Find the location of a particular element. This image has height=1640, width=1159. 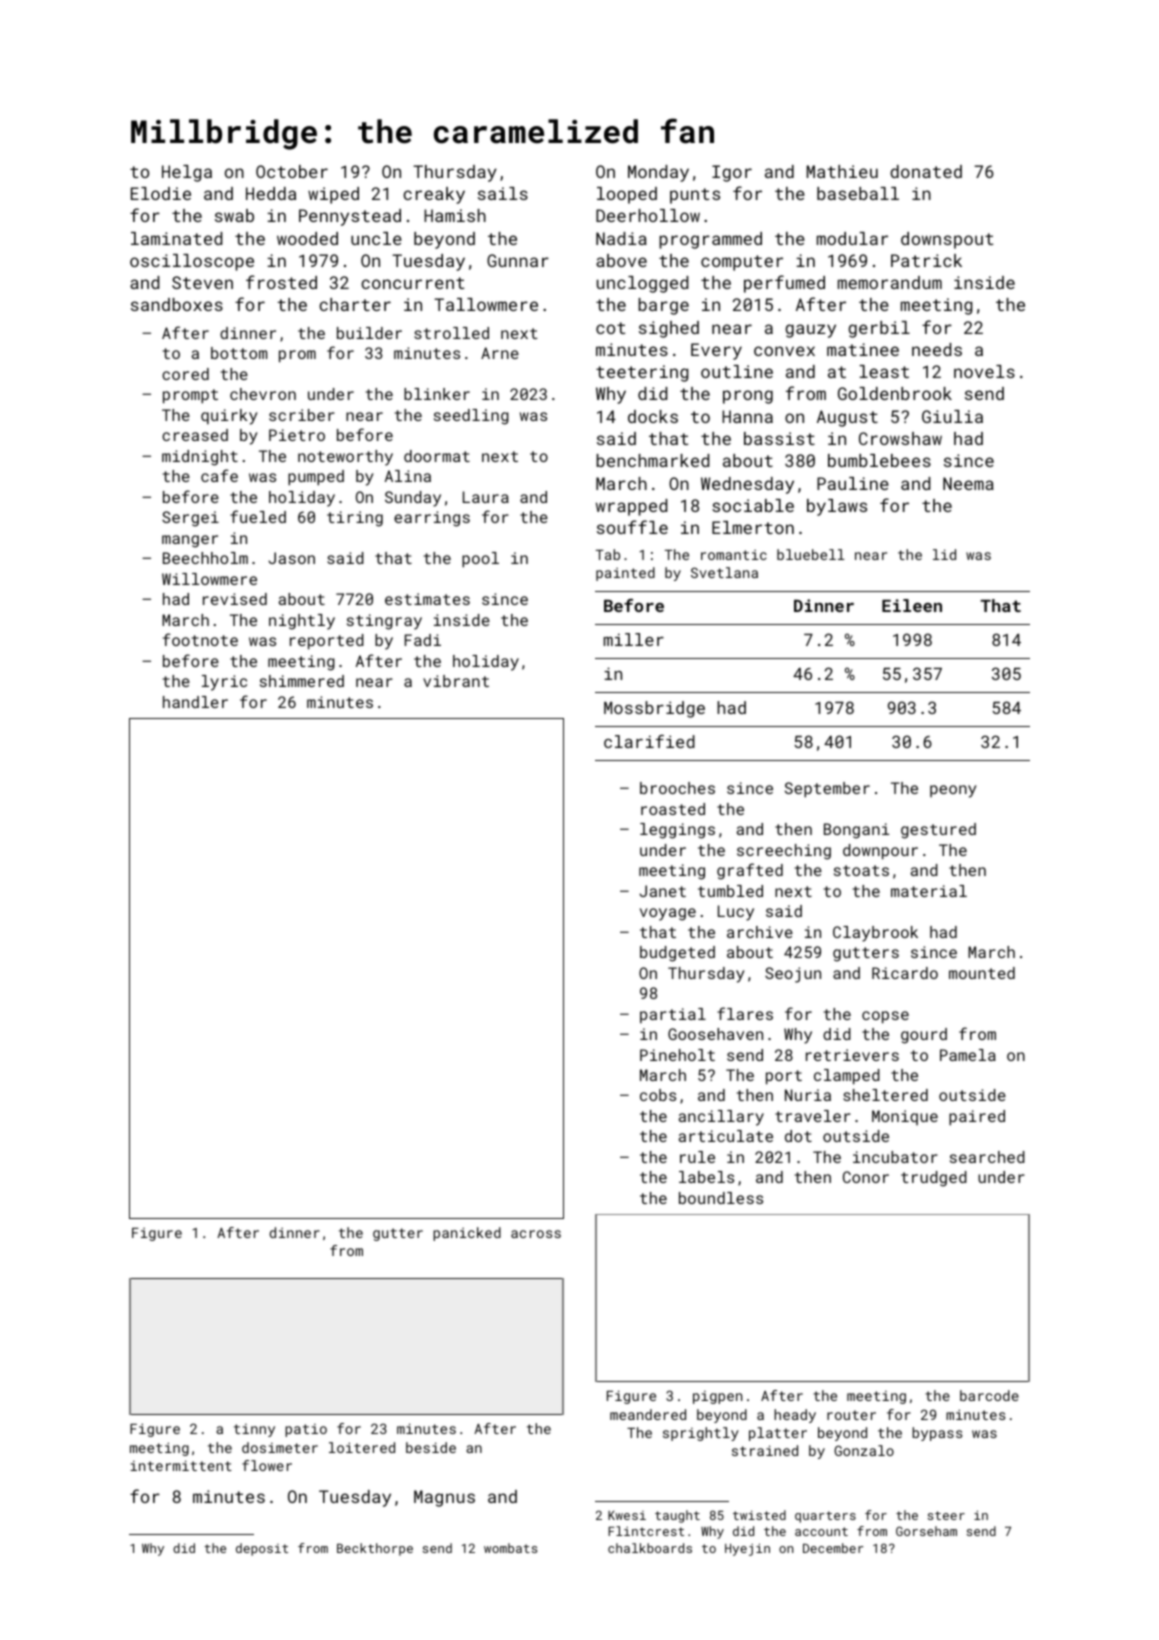

Goosehaven is located at coordinates (715, 1034).
